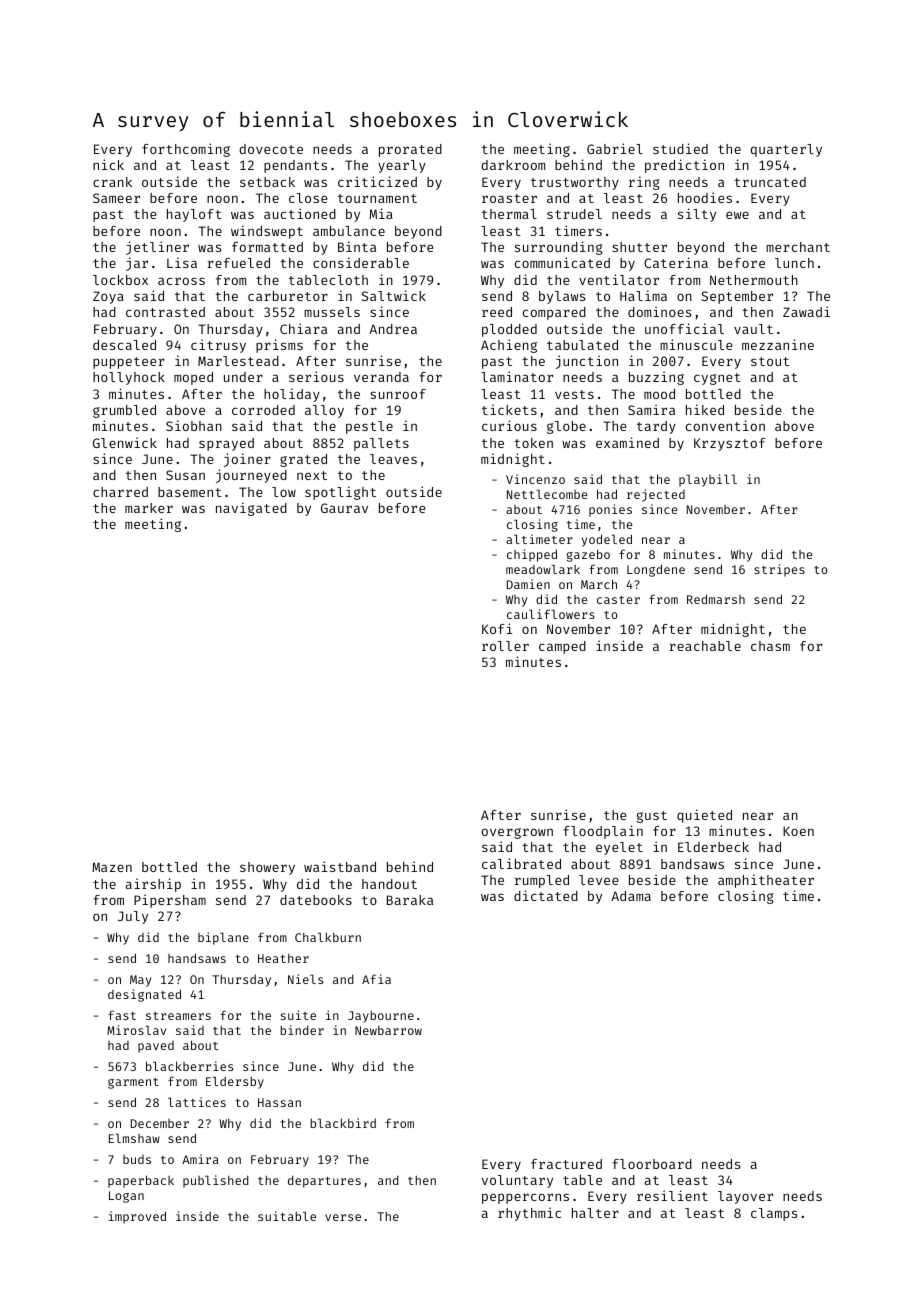 This document has width=924, height=1308. What do you see at coordinates (112, 867) in the document?
I see `Mazen` at bounding box center [112, 867].
